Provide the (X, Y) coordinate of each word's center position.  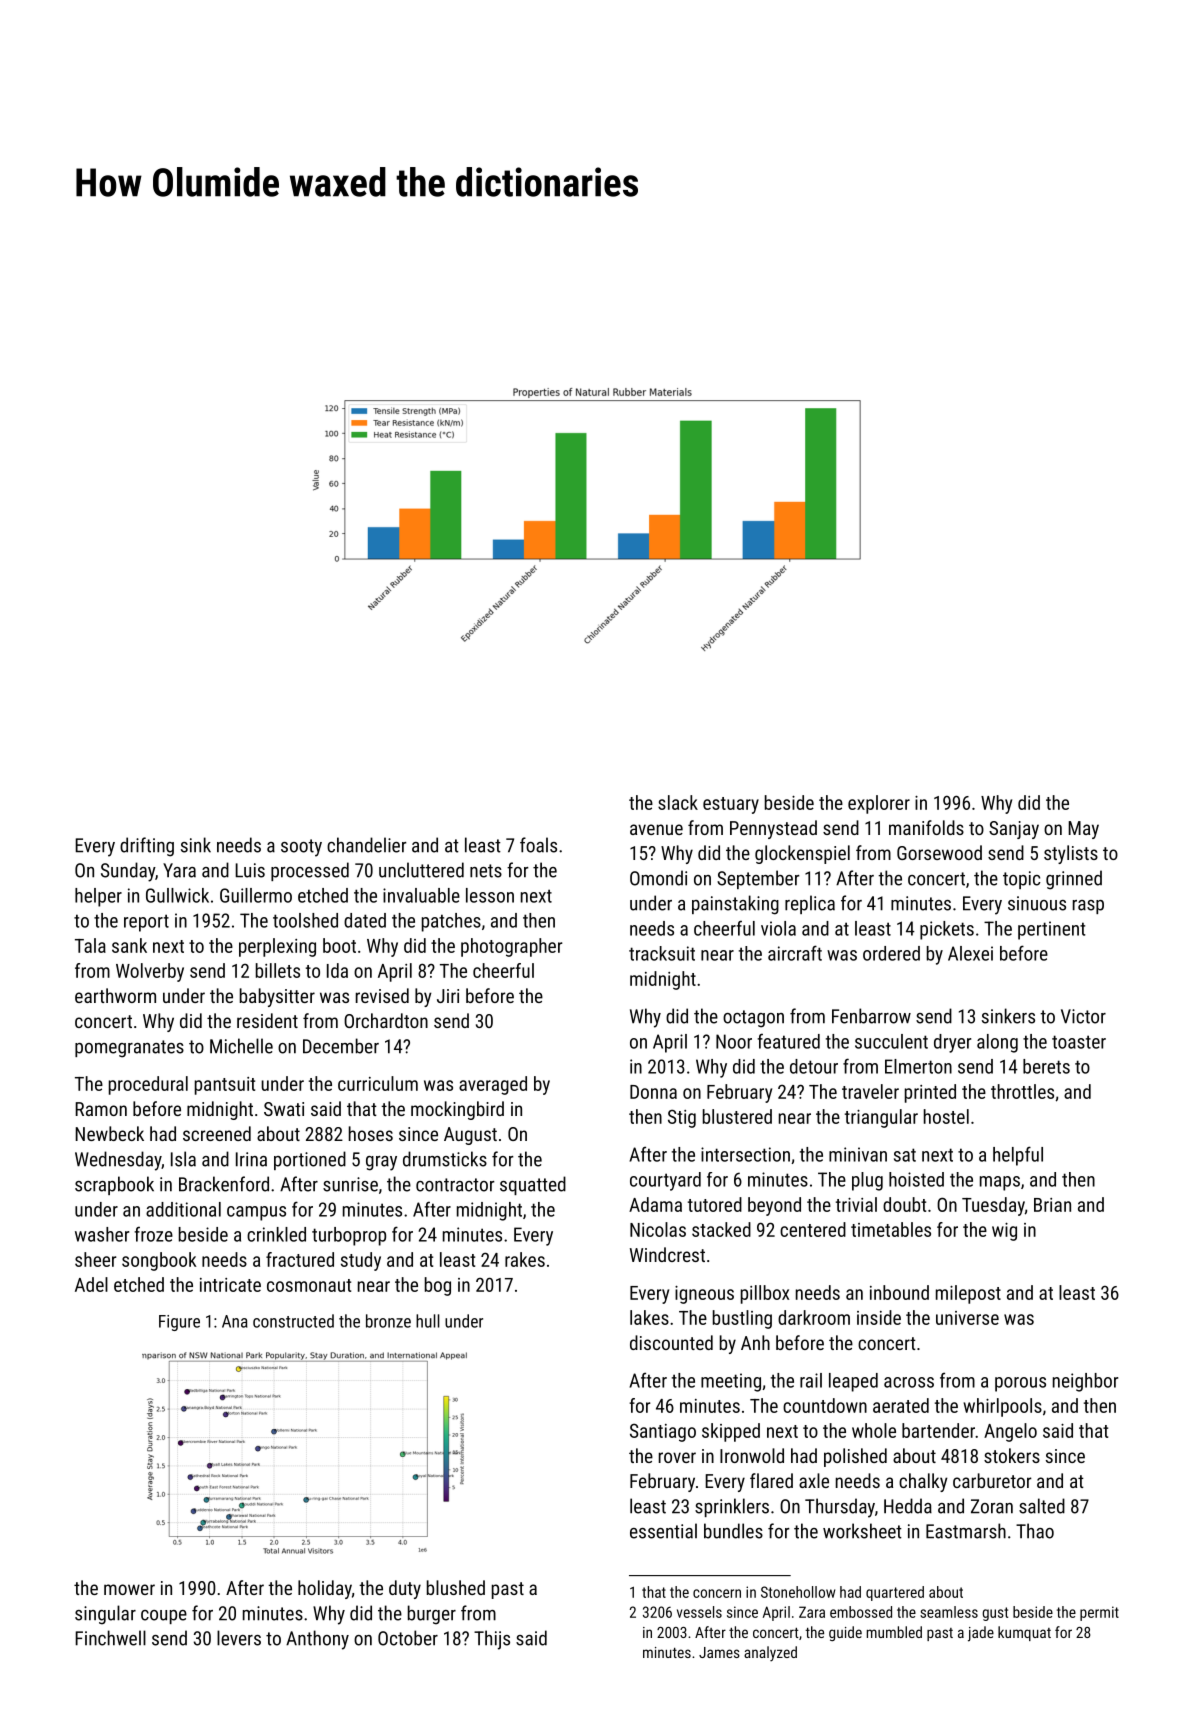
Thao (1035, 1531)
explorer (879, 804)
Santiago (663, 1432)
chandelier (367, 845)
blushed (456, 1587)
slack (678, 802)
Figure (179, 1323)
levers (239, 1638)
